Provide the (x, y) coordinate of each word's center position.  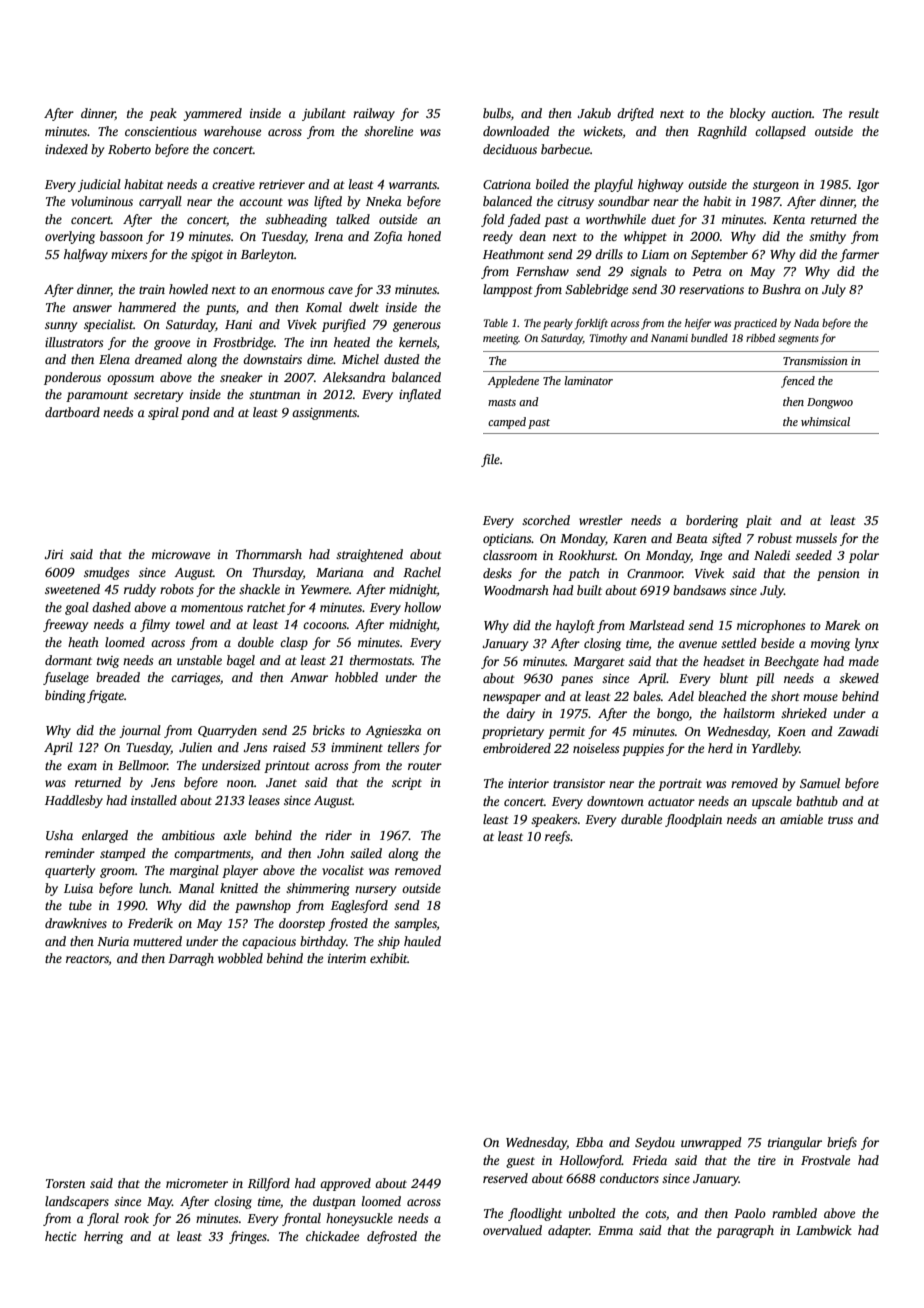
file (490, 460)
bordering (712, 521)
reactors (87, 959)
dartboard (72, 412)
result (864, 113)
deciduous (510, 149)
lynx (867, 644)
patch (584, 574)
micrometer (197, 1183)
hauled (422, 941)
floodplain (693, 820)
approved (345, 1184)
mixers (129, 254)
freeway (65, 625)
